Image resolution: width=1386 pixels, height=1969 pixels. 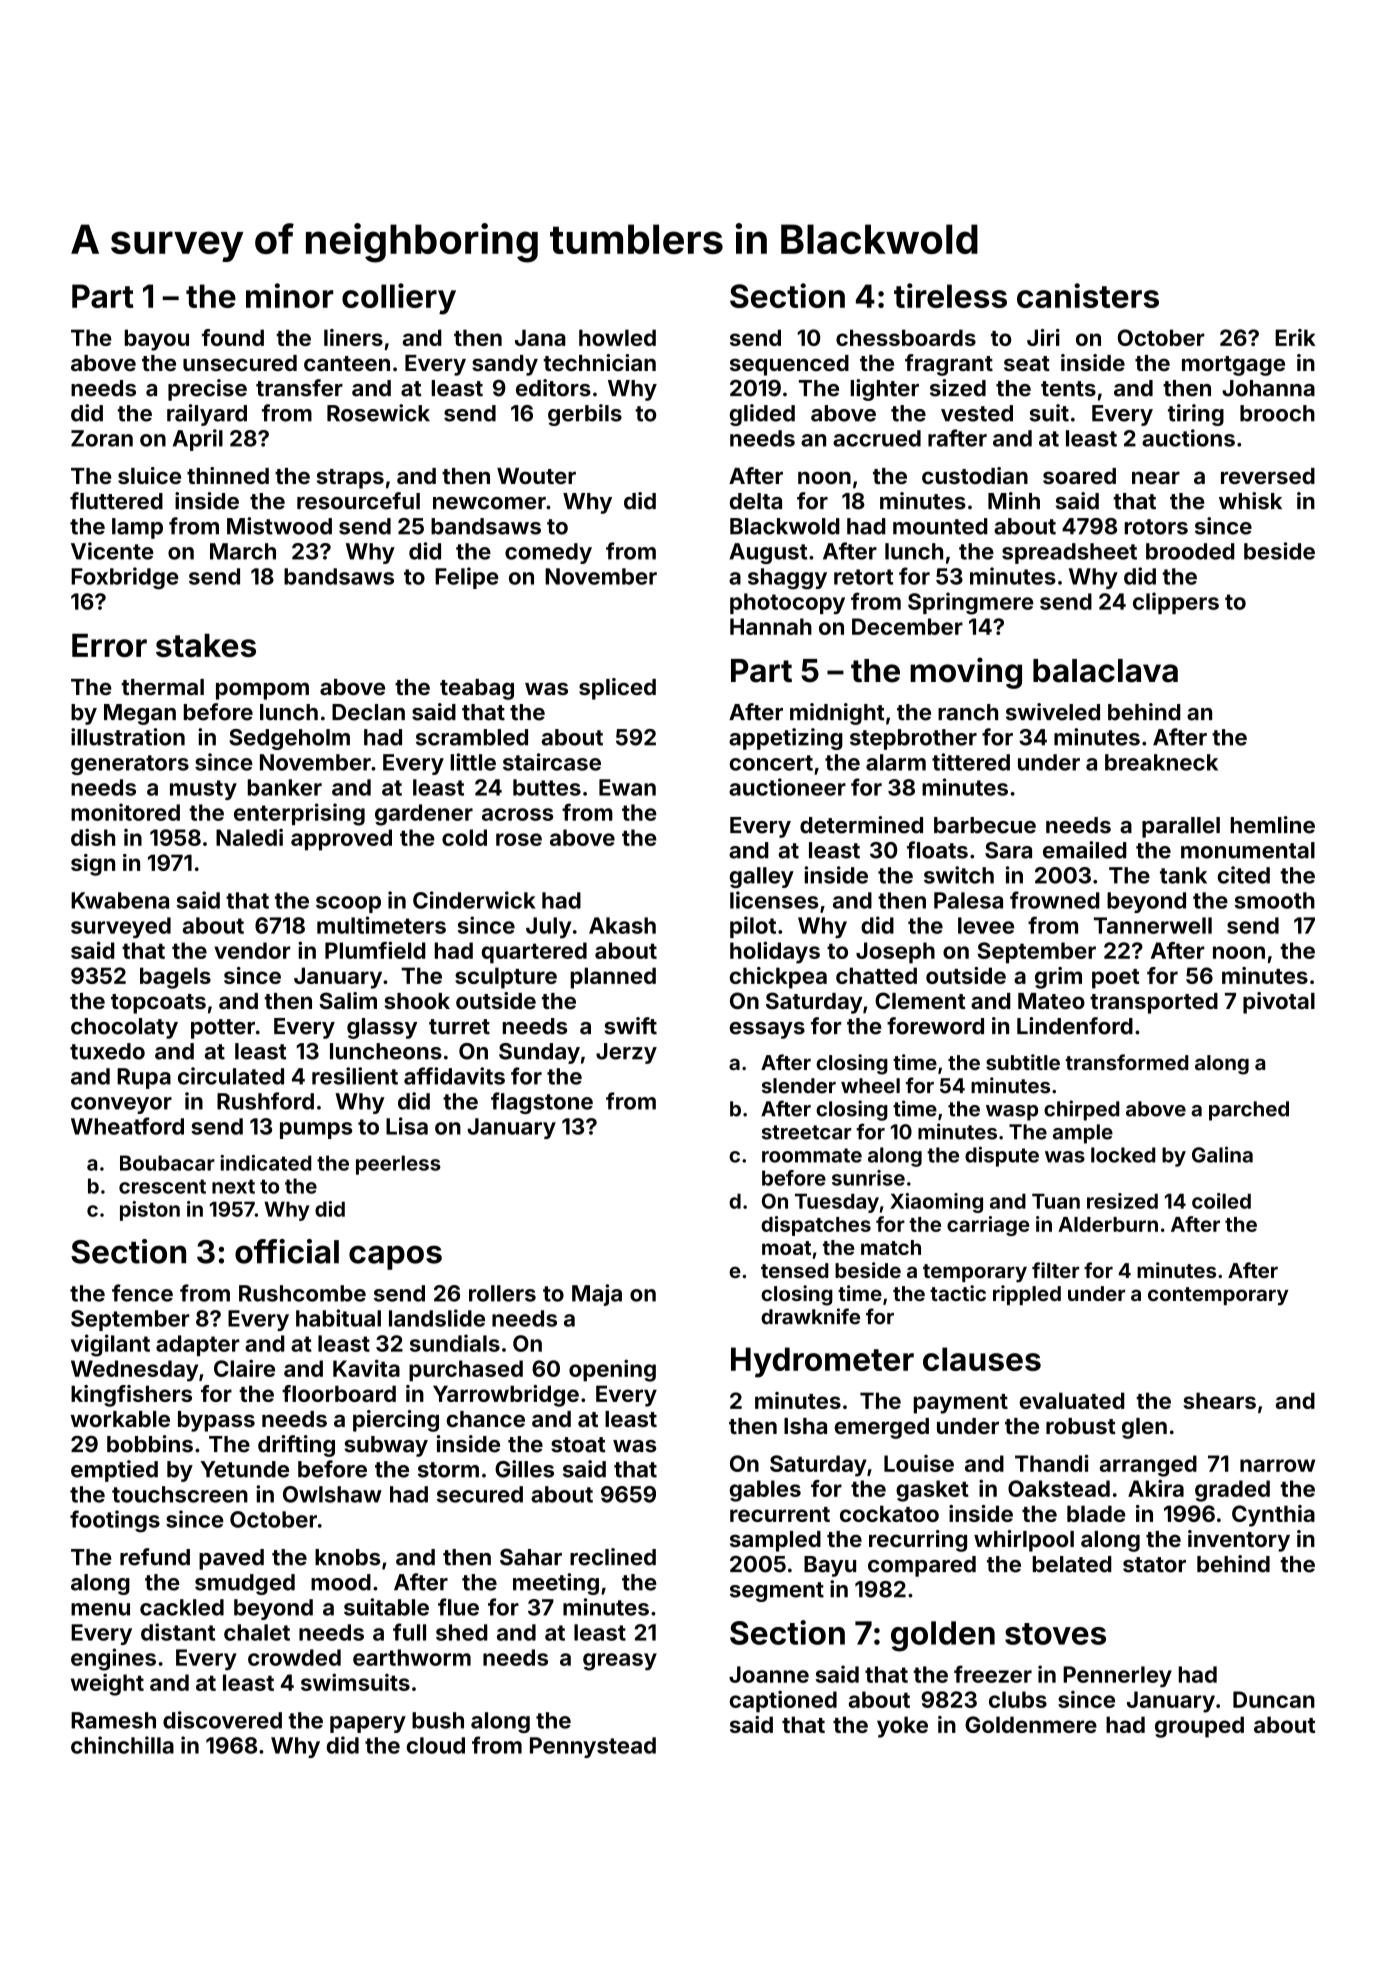 What do you see at coordinates (1277, 1465) in the document?
I see `narrow` at bounding box center [1277, 1465].
